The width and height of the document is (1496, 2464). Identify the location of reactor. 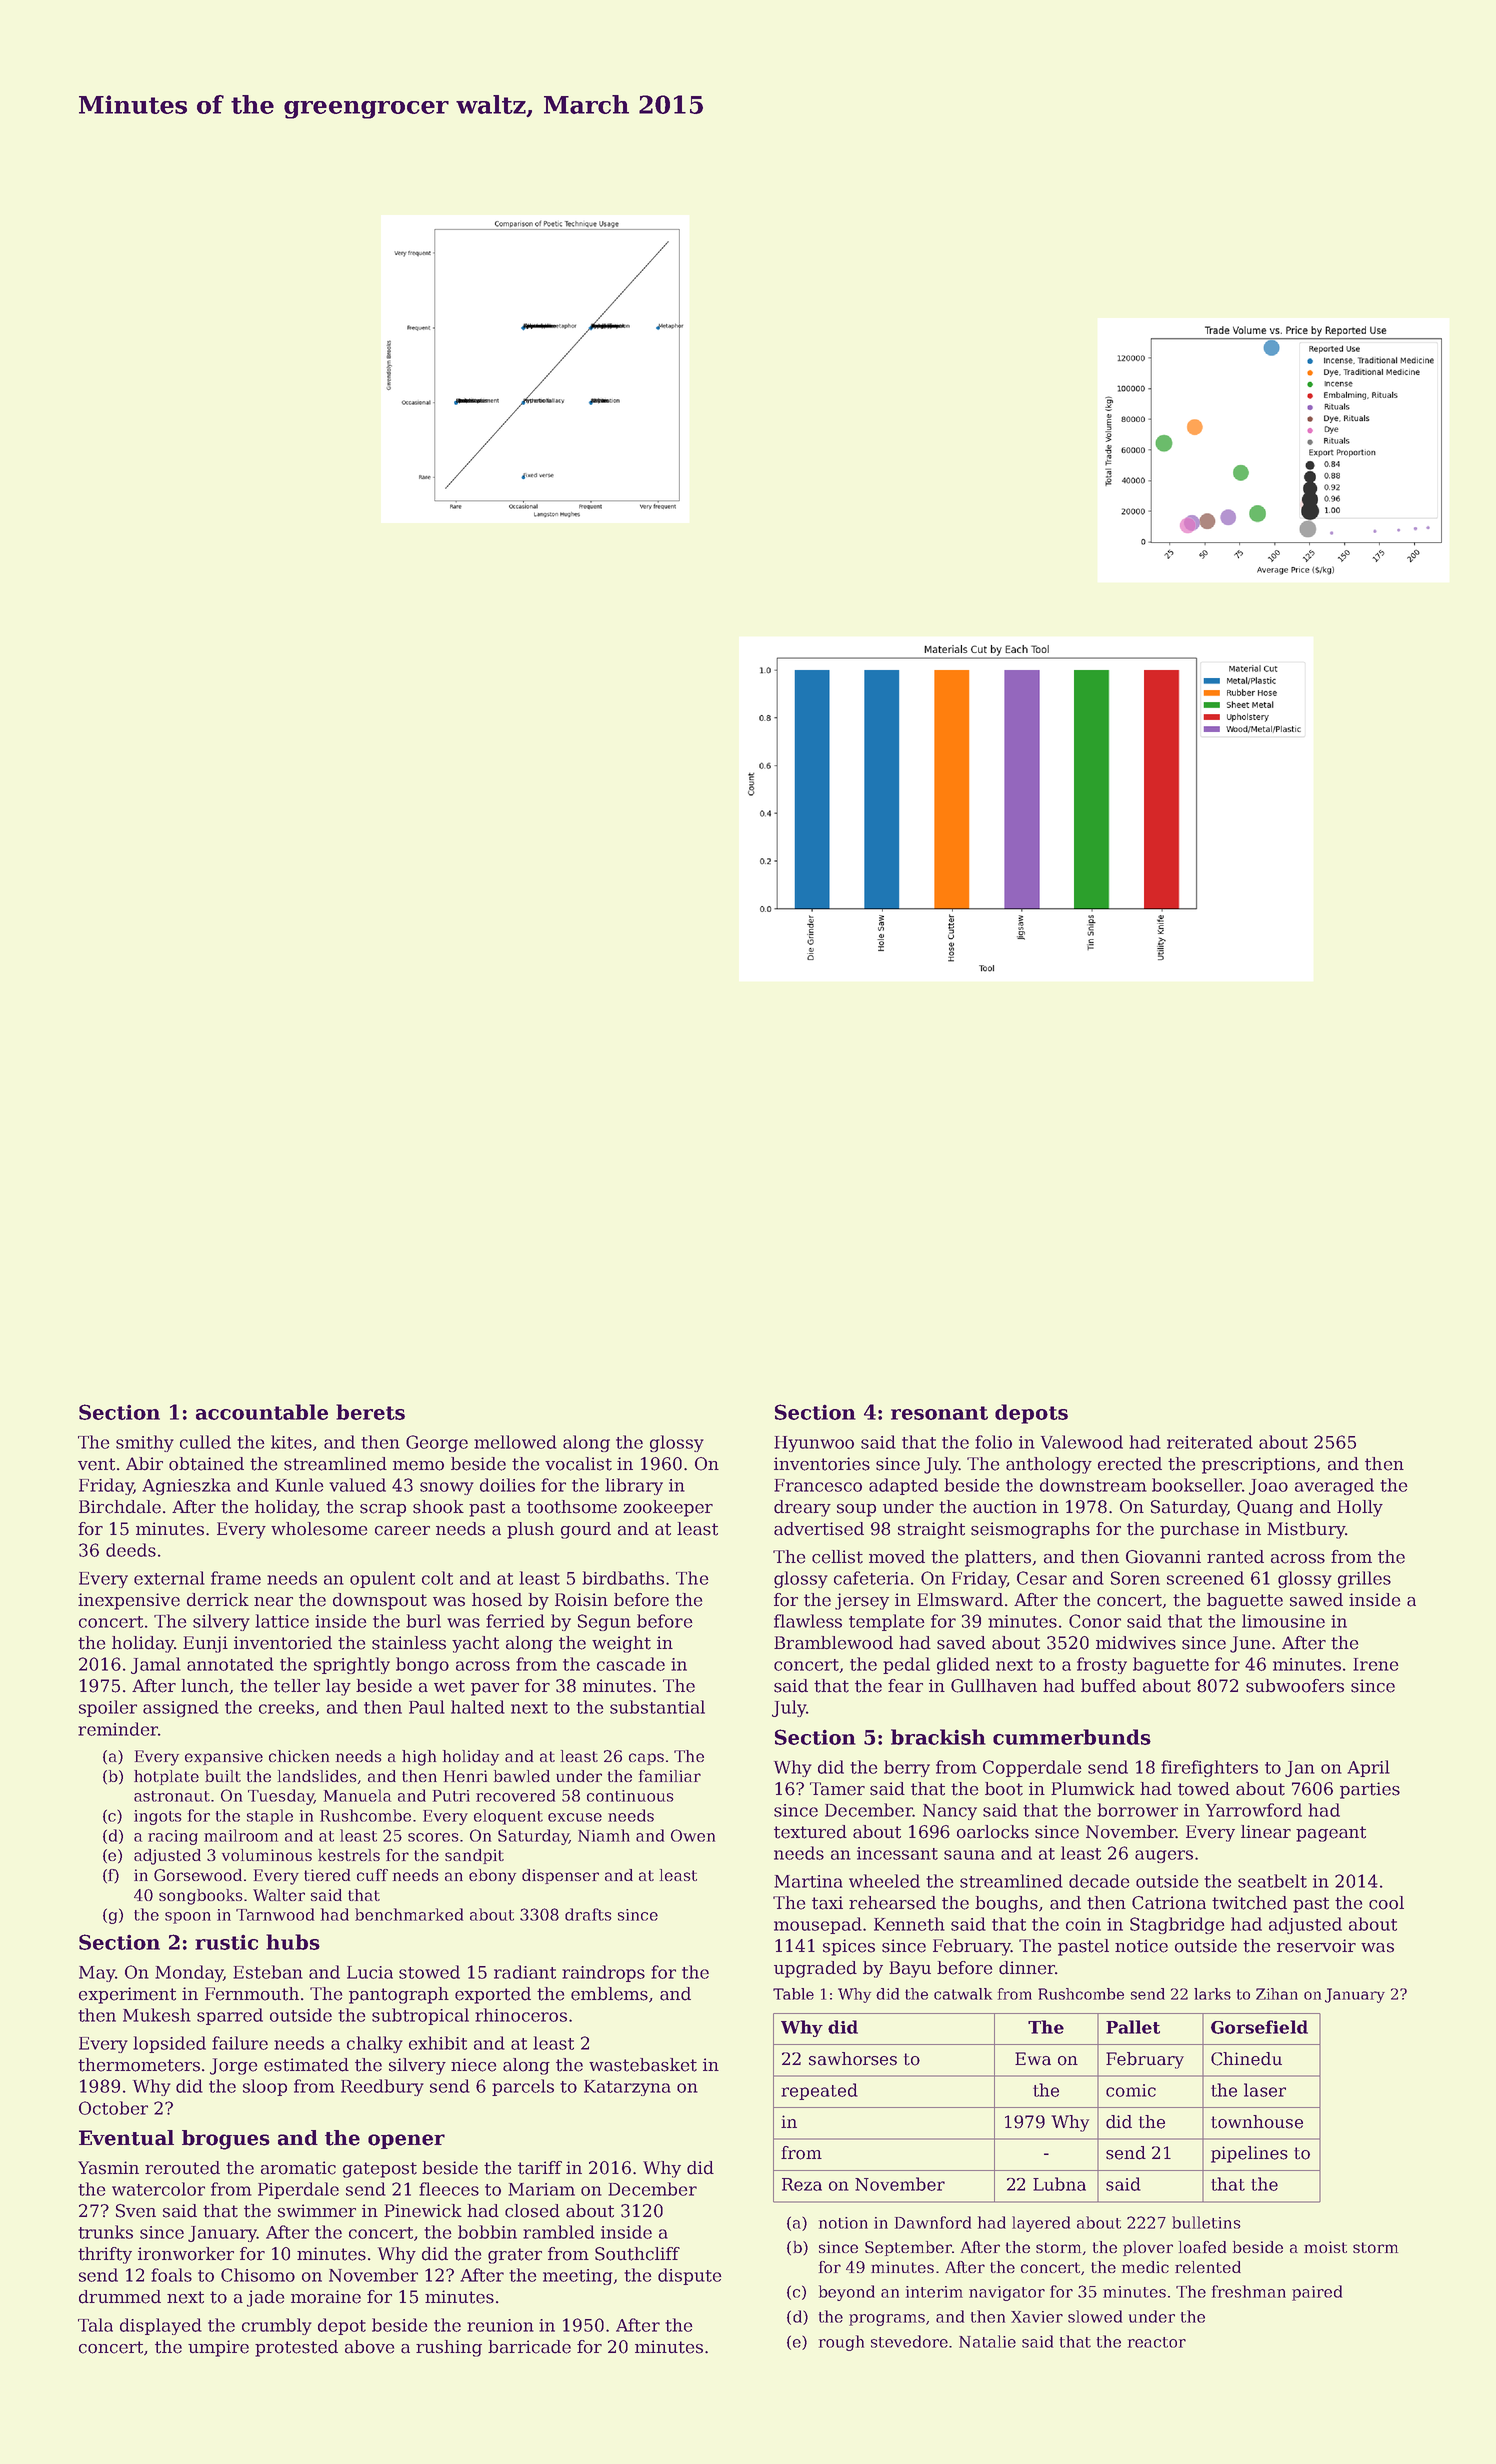
(1157, 2342).
